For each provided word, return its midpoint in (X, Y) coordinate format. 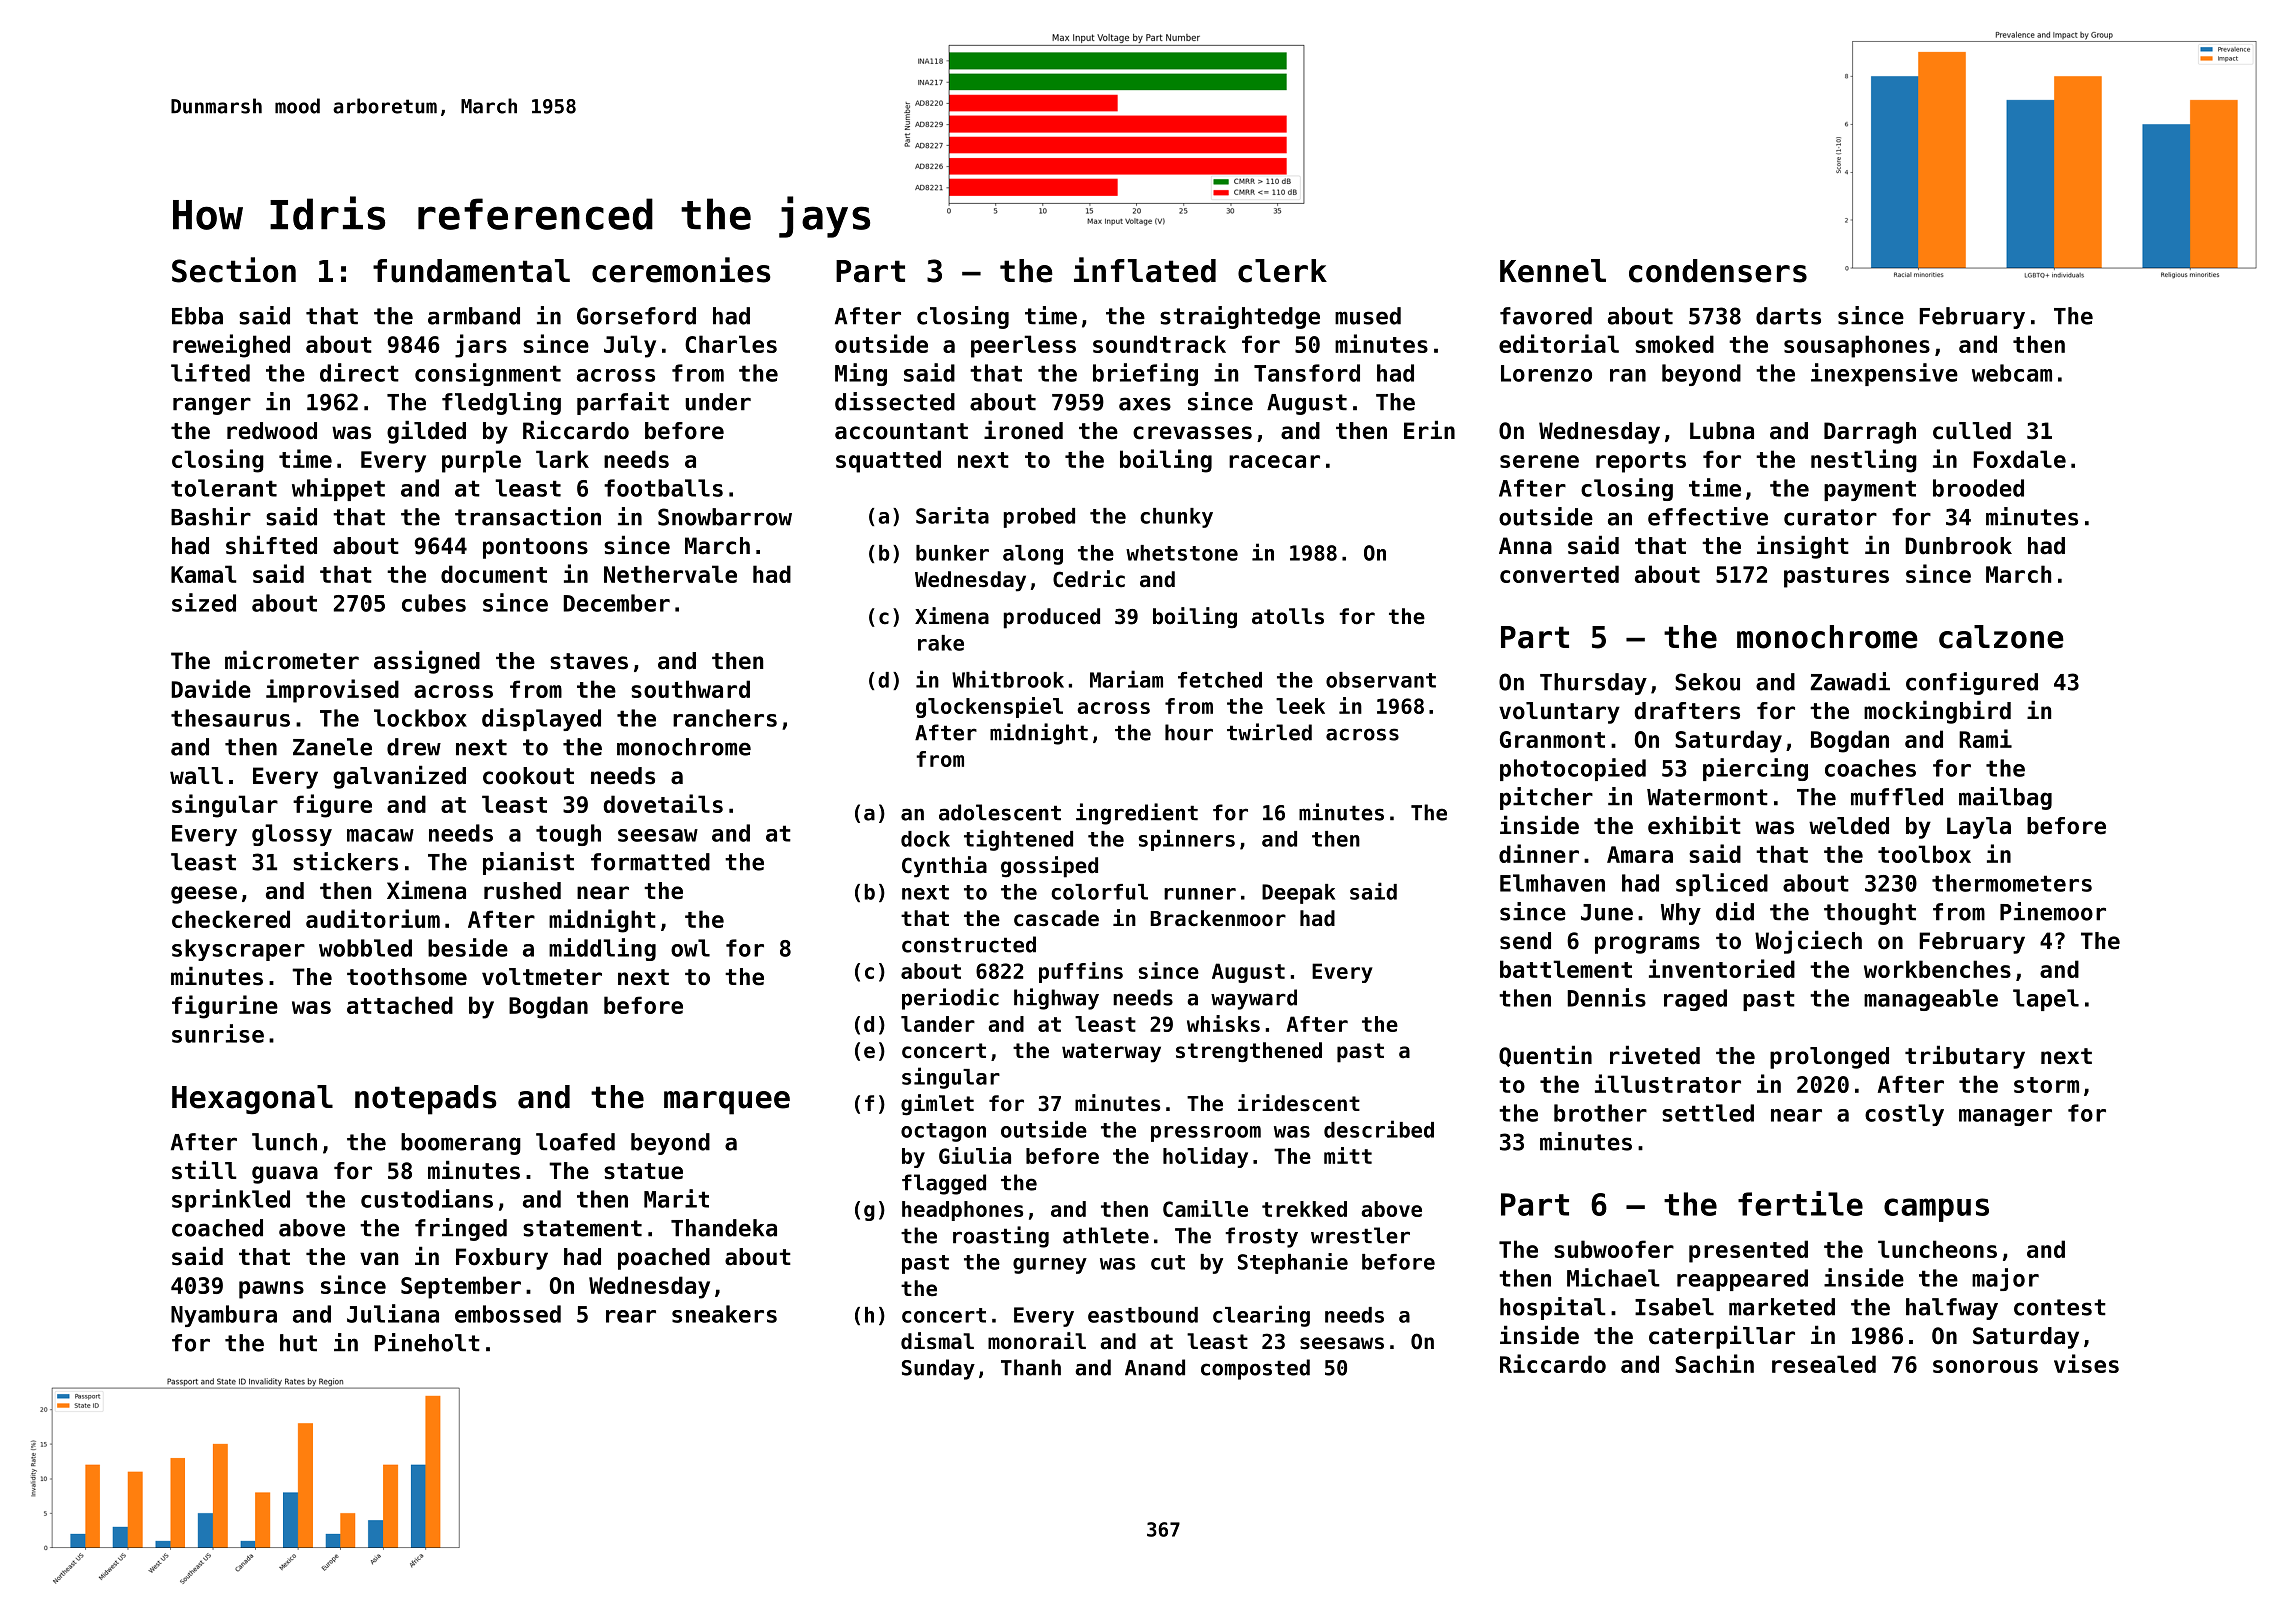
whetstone (1182, 553)
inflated (1145, 270)
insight (1803, 547)
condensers (1718, 271)
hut (298, 1343)
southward (690, 689)
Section (234, 270)
